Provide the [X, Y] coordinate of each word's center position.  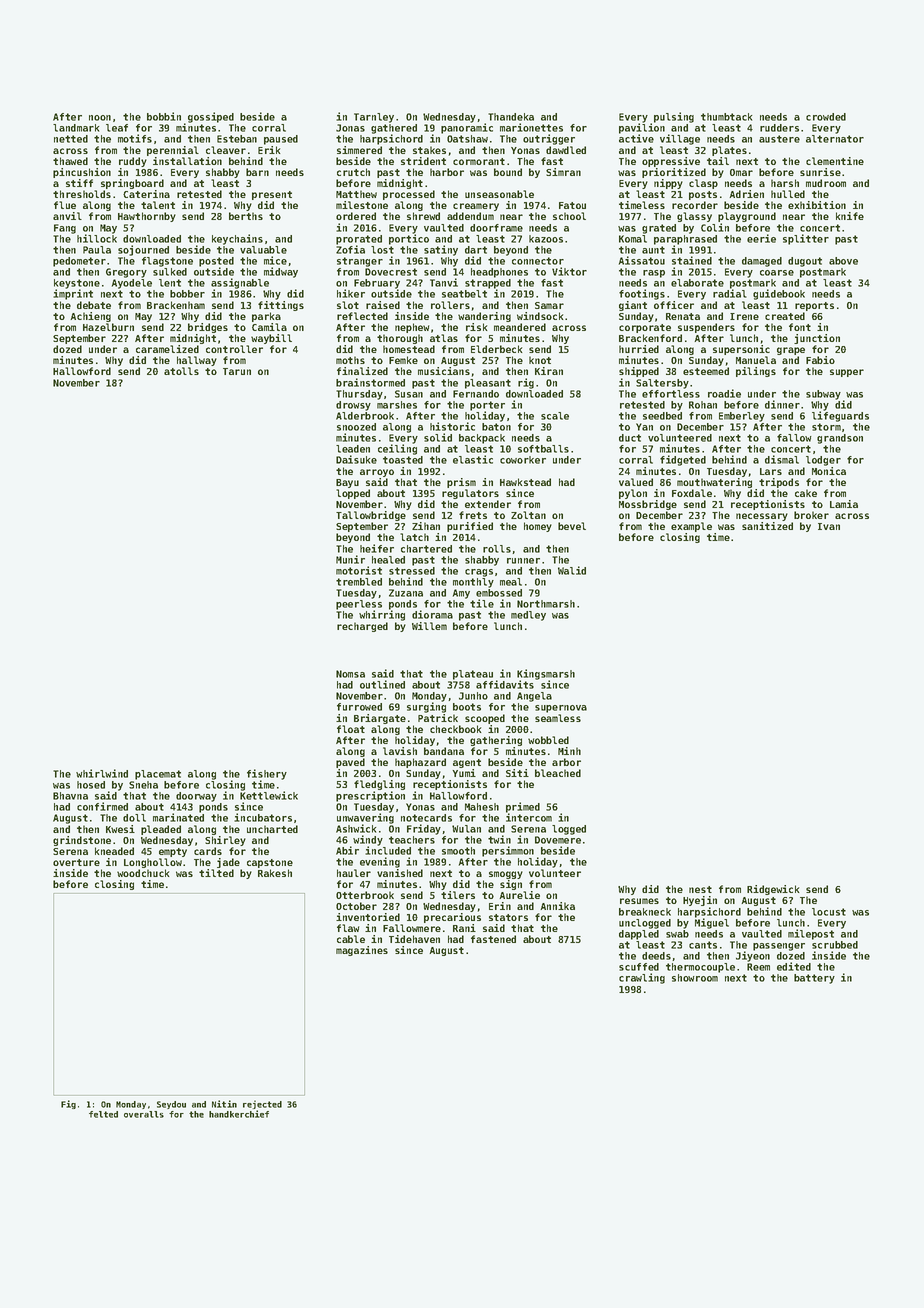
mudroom [826, 183]
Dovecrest [391, 272]
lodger [823, 461]
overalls [144, 1114]
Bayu [347, 483]
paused [281, 140]
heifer [377, 548]
